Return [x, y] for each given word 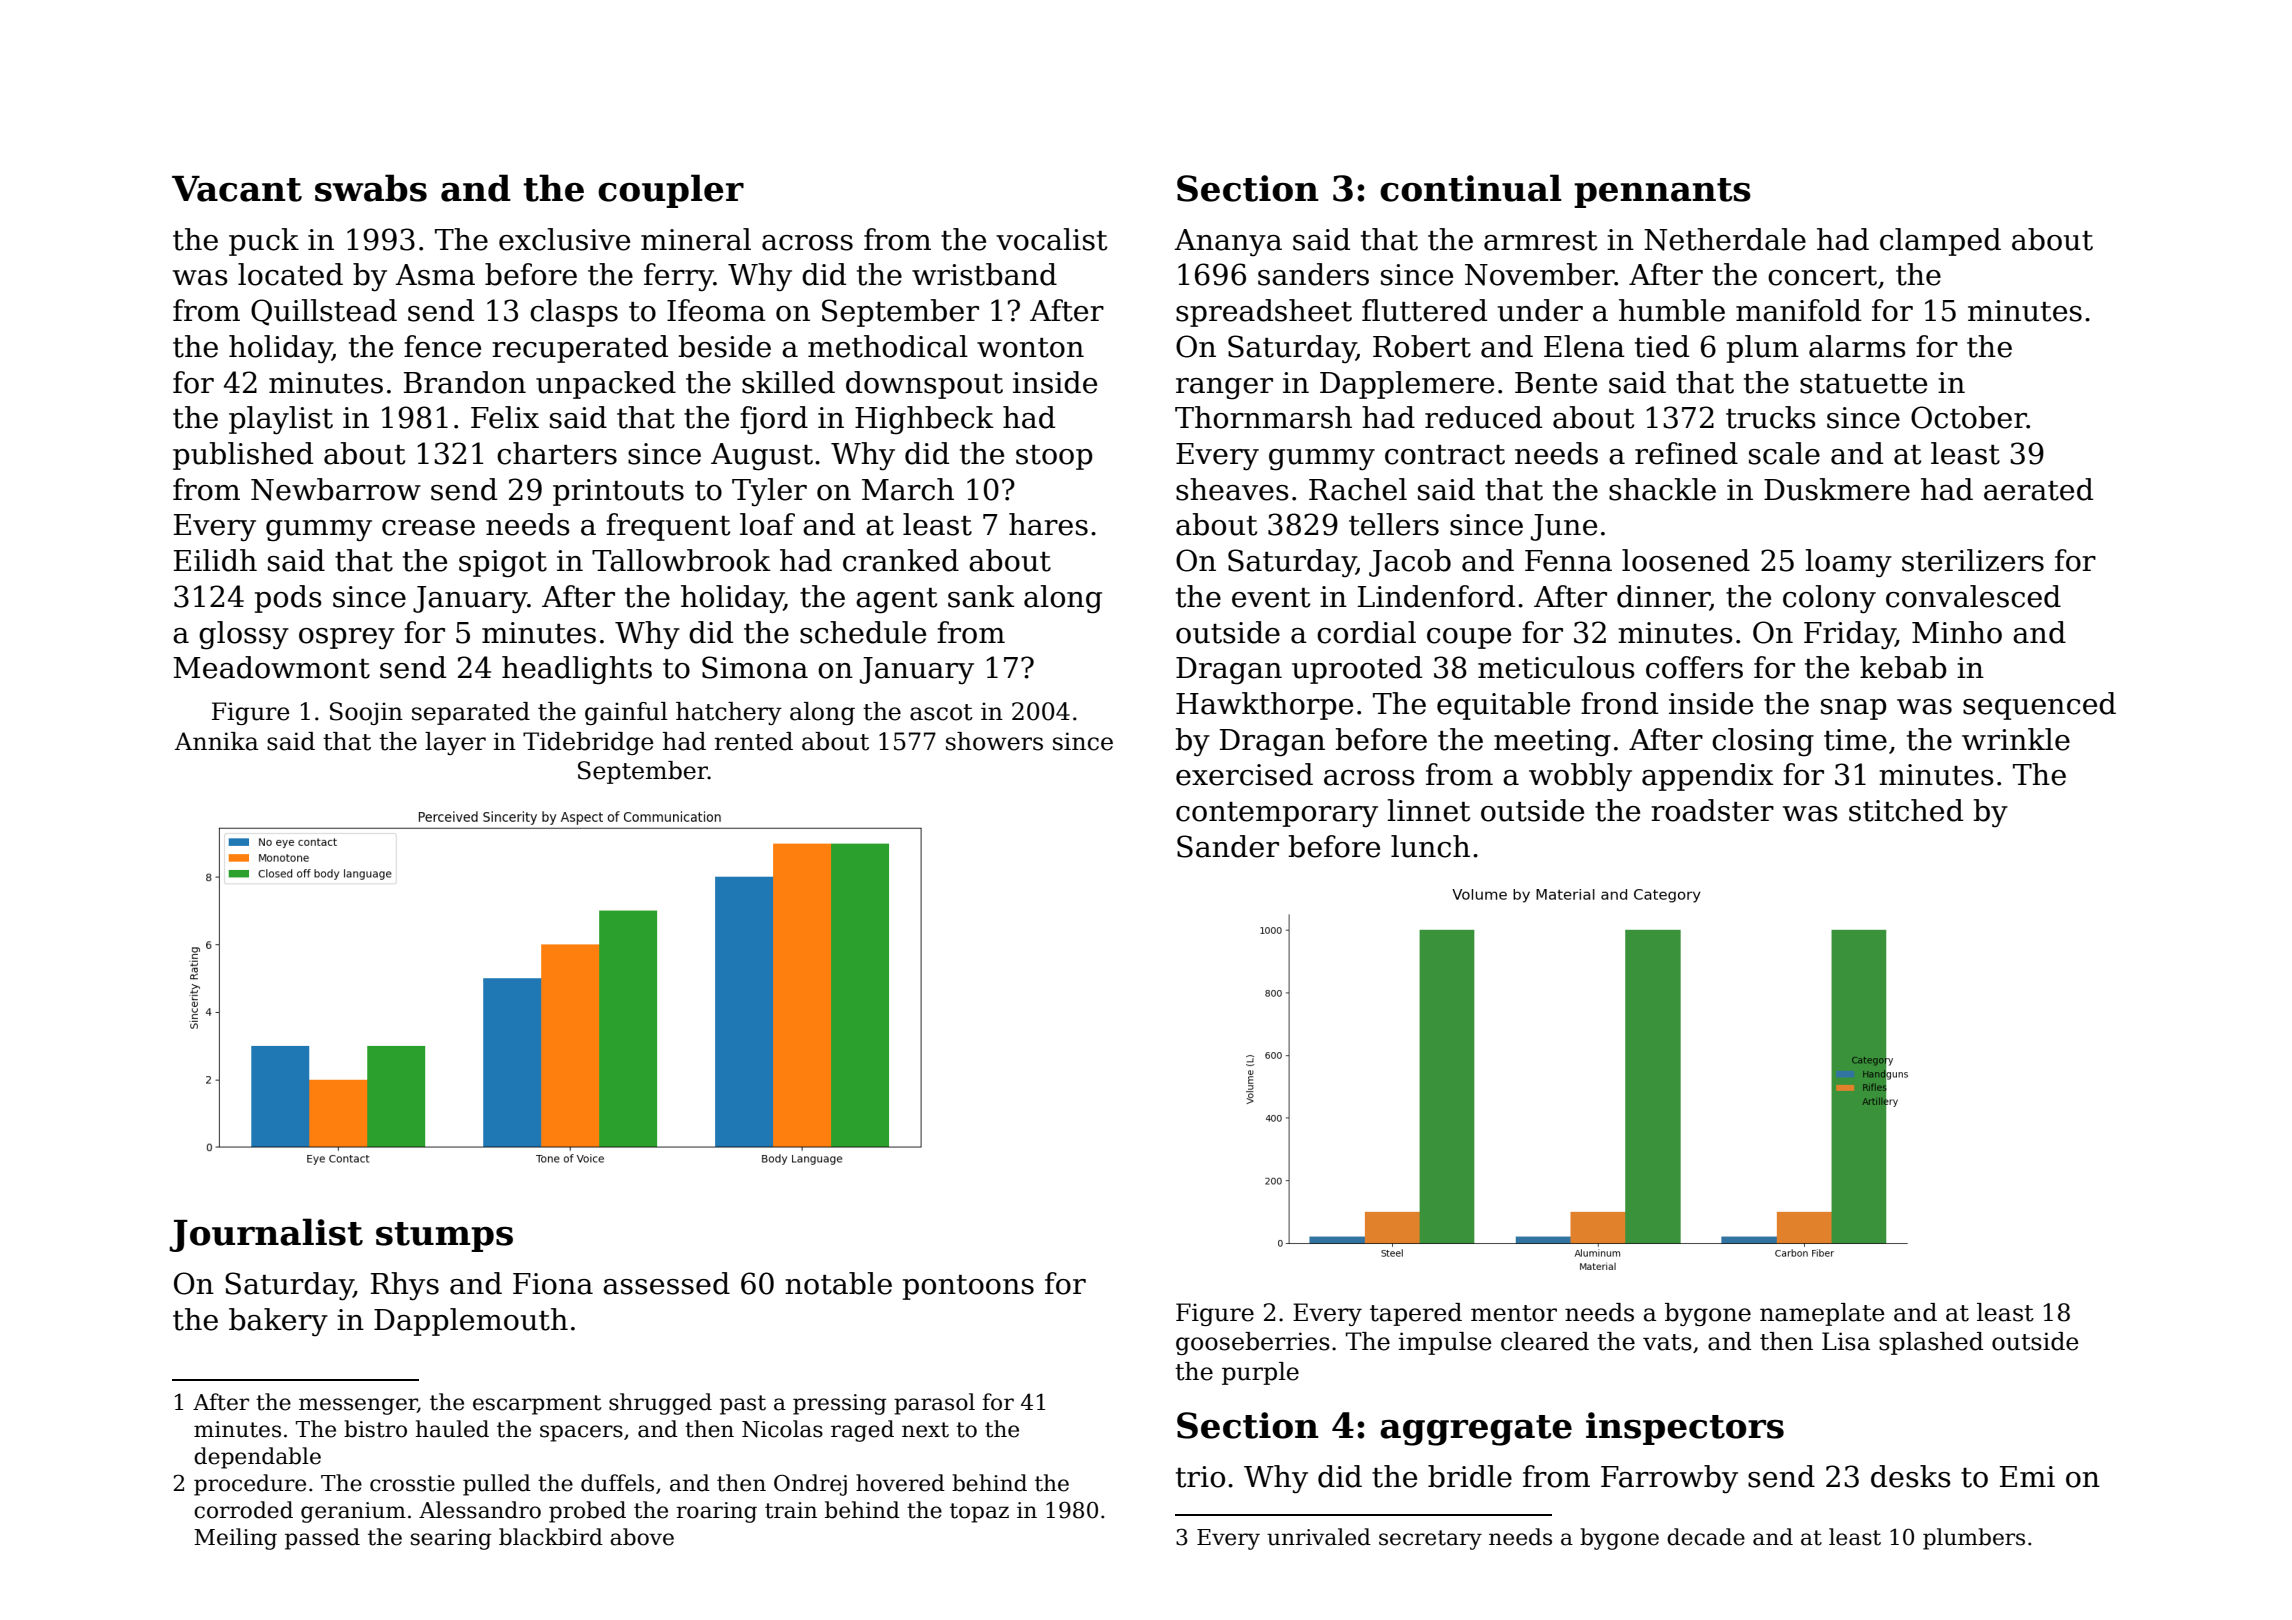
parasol [934, 1404]
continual [1471, 188]
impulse [1445, 1343]
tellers [1394, 524]
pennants [1662, 193]
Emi [2027, 1476]
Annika [216, 741]
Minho [1957, 632]
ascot [941, 712]
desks [1911, 1476]
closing [1763, 742]
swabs [371, 188]
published [243, 456]
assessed [666, 1283]
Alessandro [480, 1510]
